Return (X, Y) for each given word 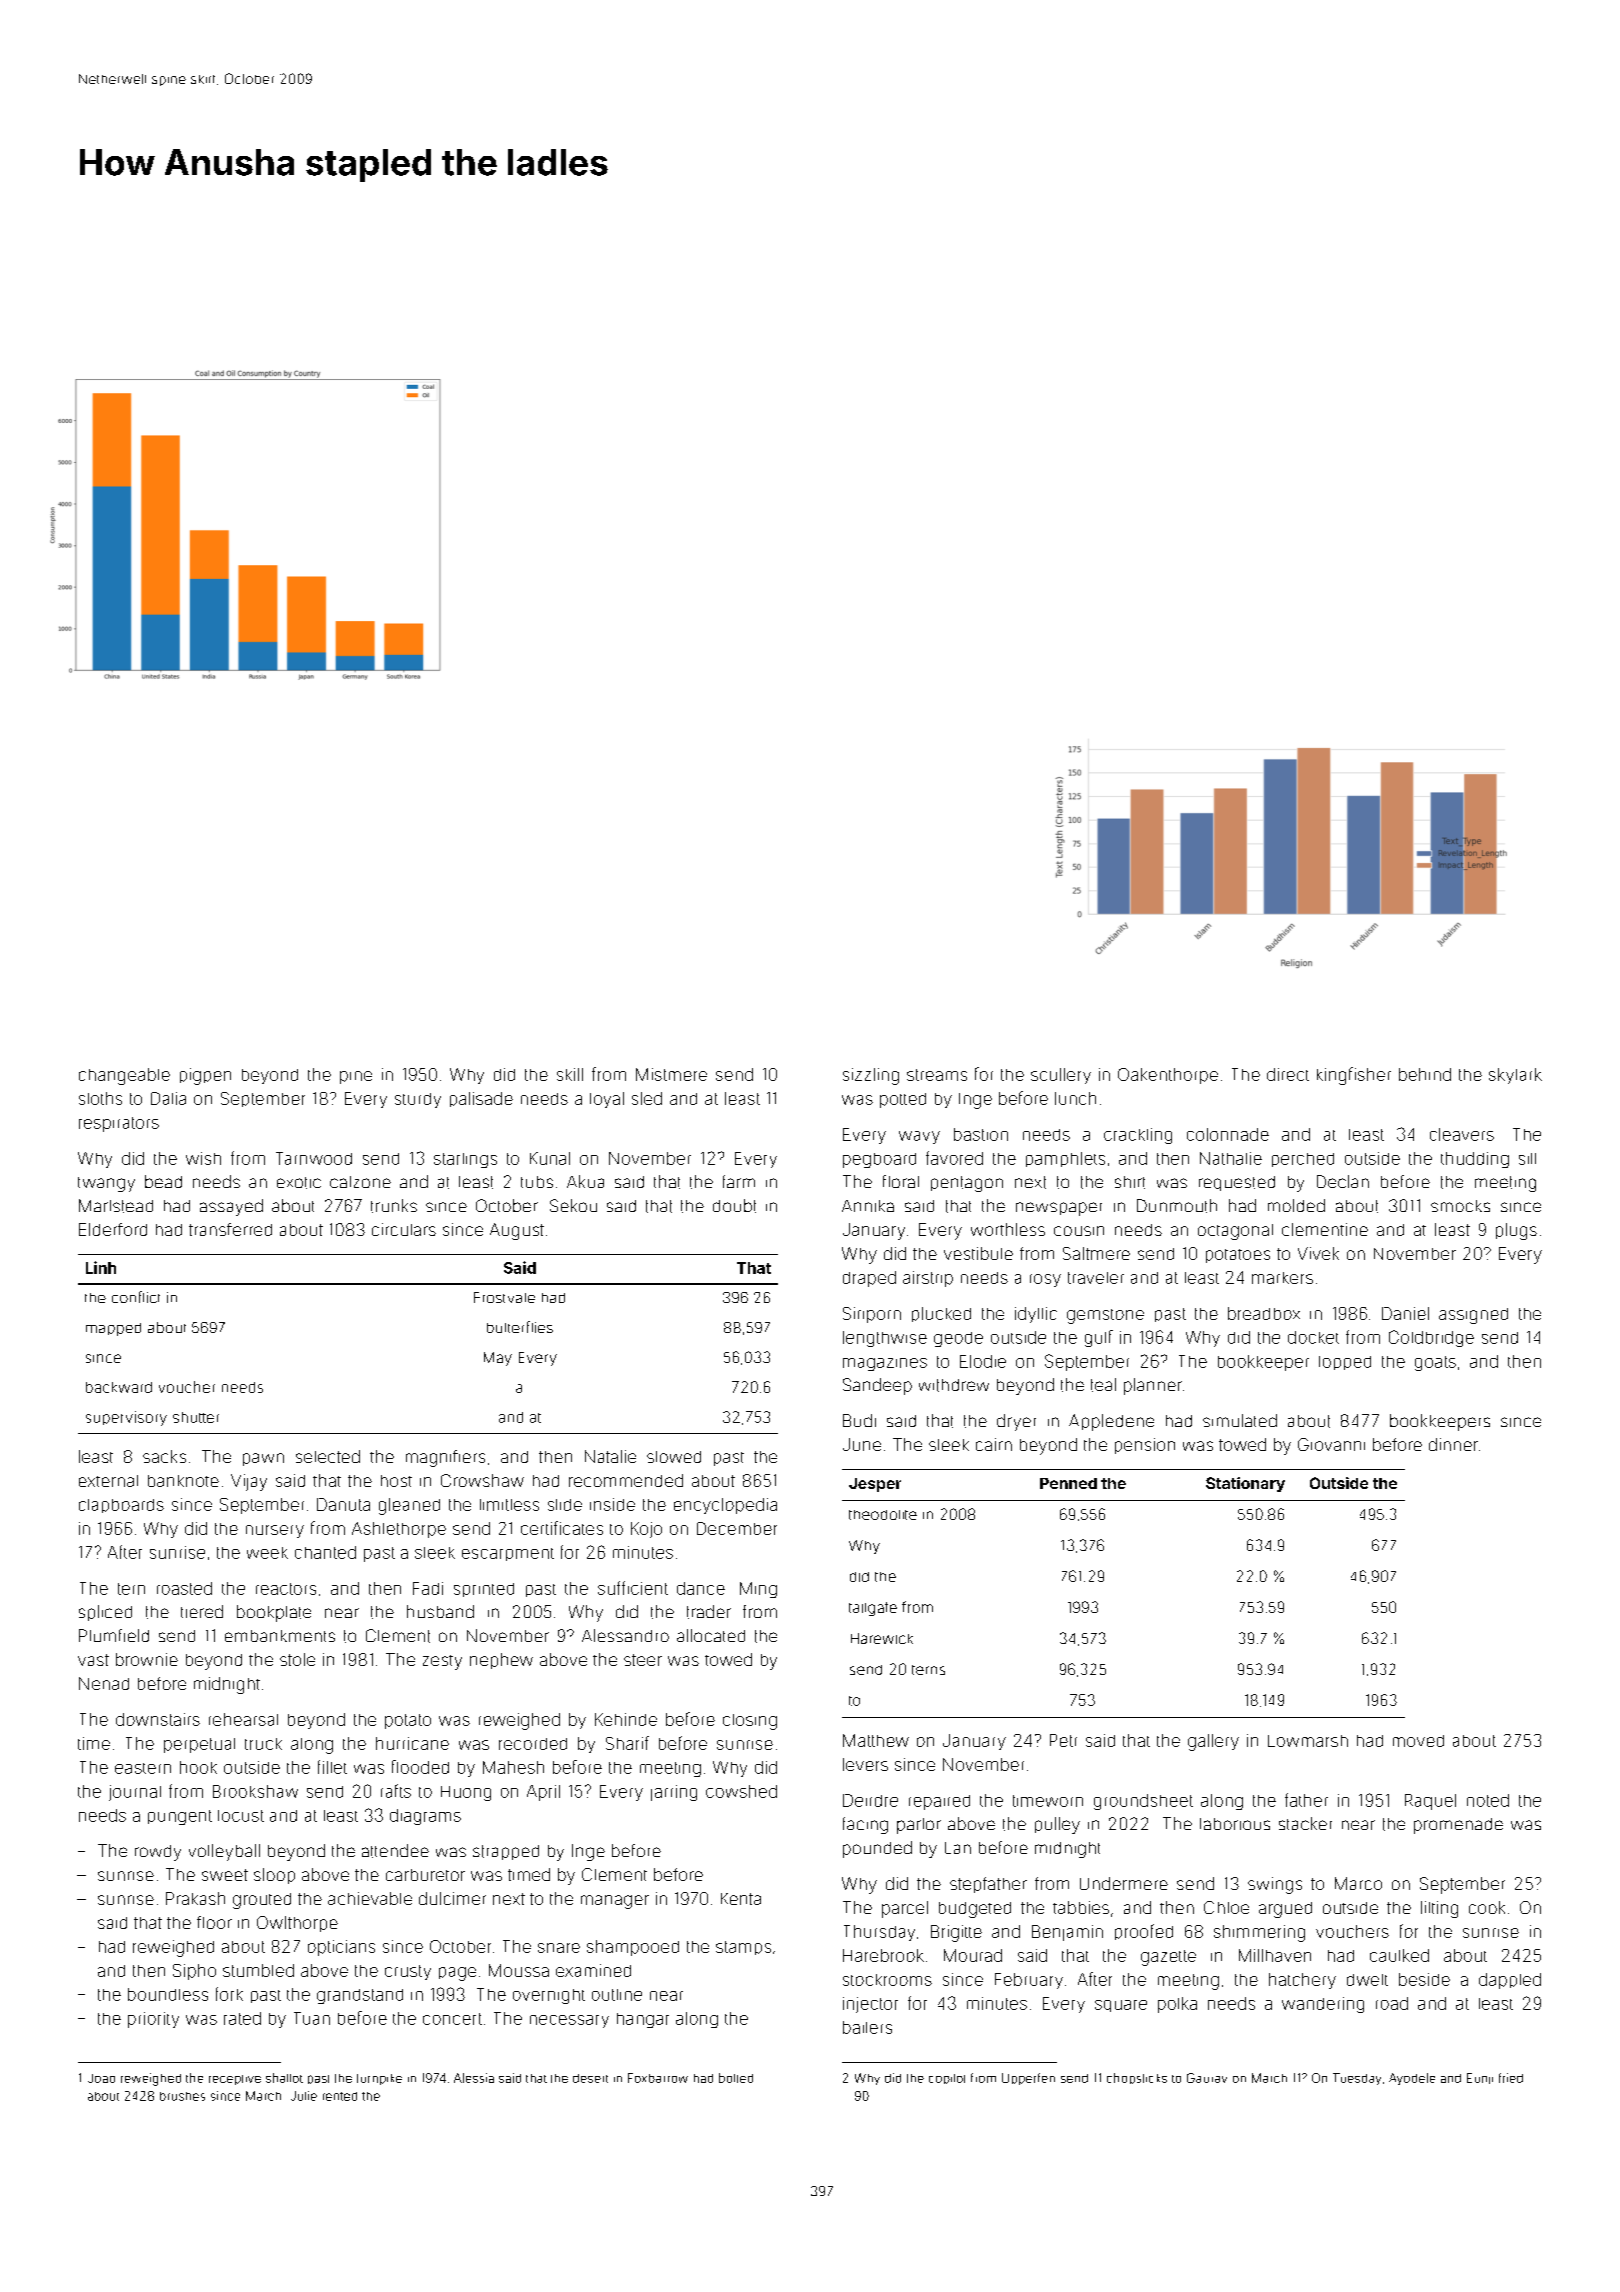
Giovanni (1331, 1444)
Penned (1068, 1483)
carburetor (425, 1875)
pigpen (205, 1076)
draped (869, 1279)
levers (865, 1764)
